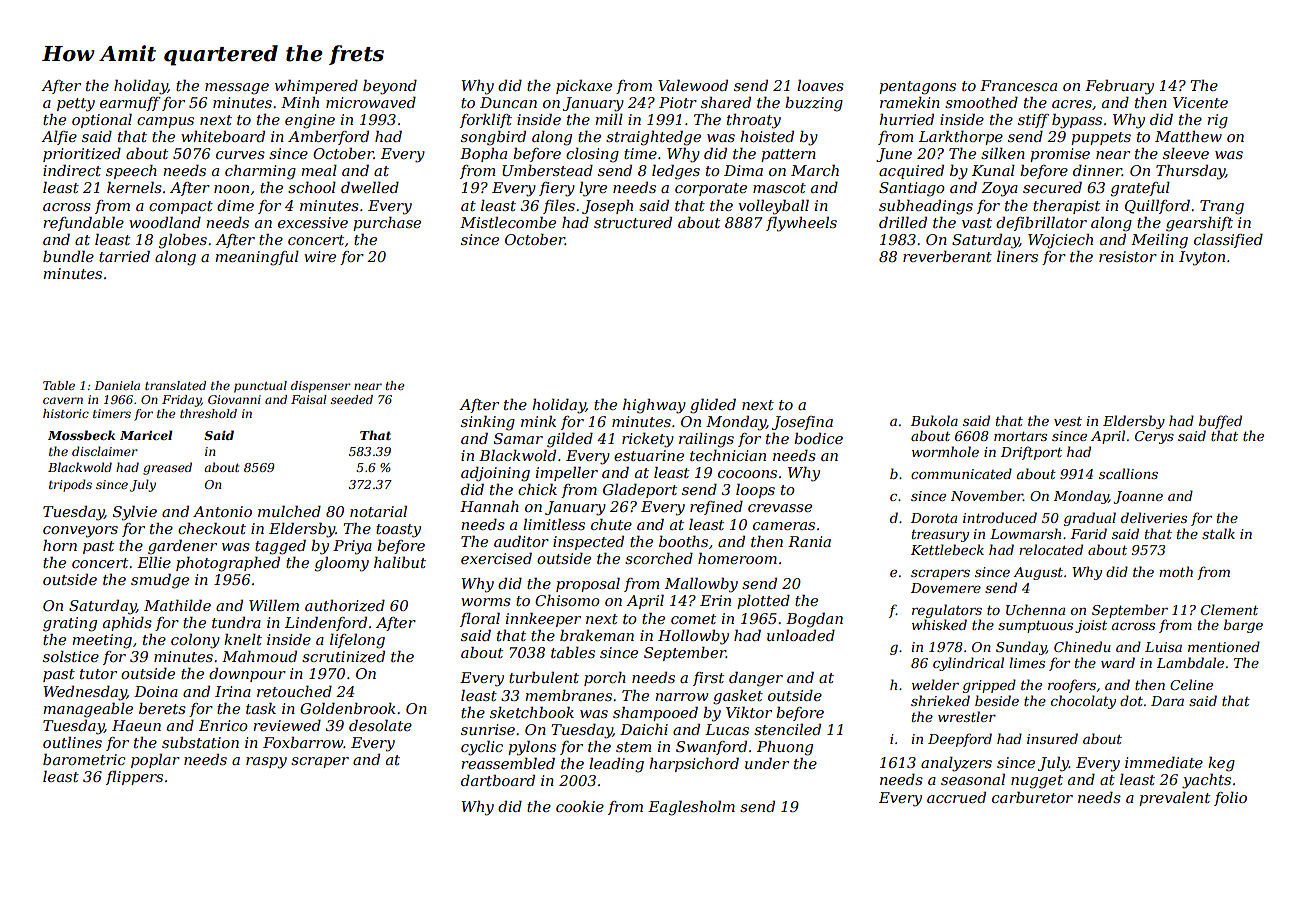  What do you see at coordinates (237, 89) in the screenshot?
I see `message` at bounding box center [237, 89].
